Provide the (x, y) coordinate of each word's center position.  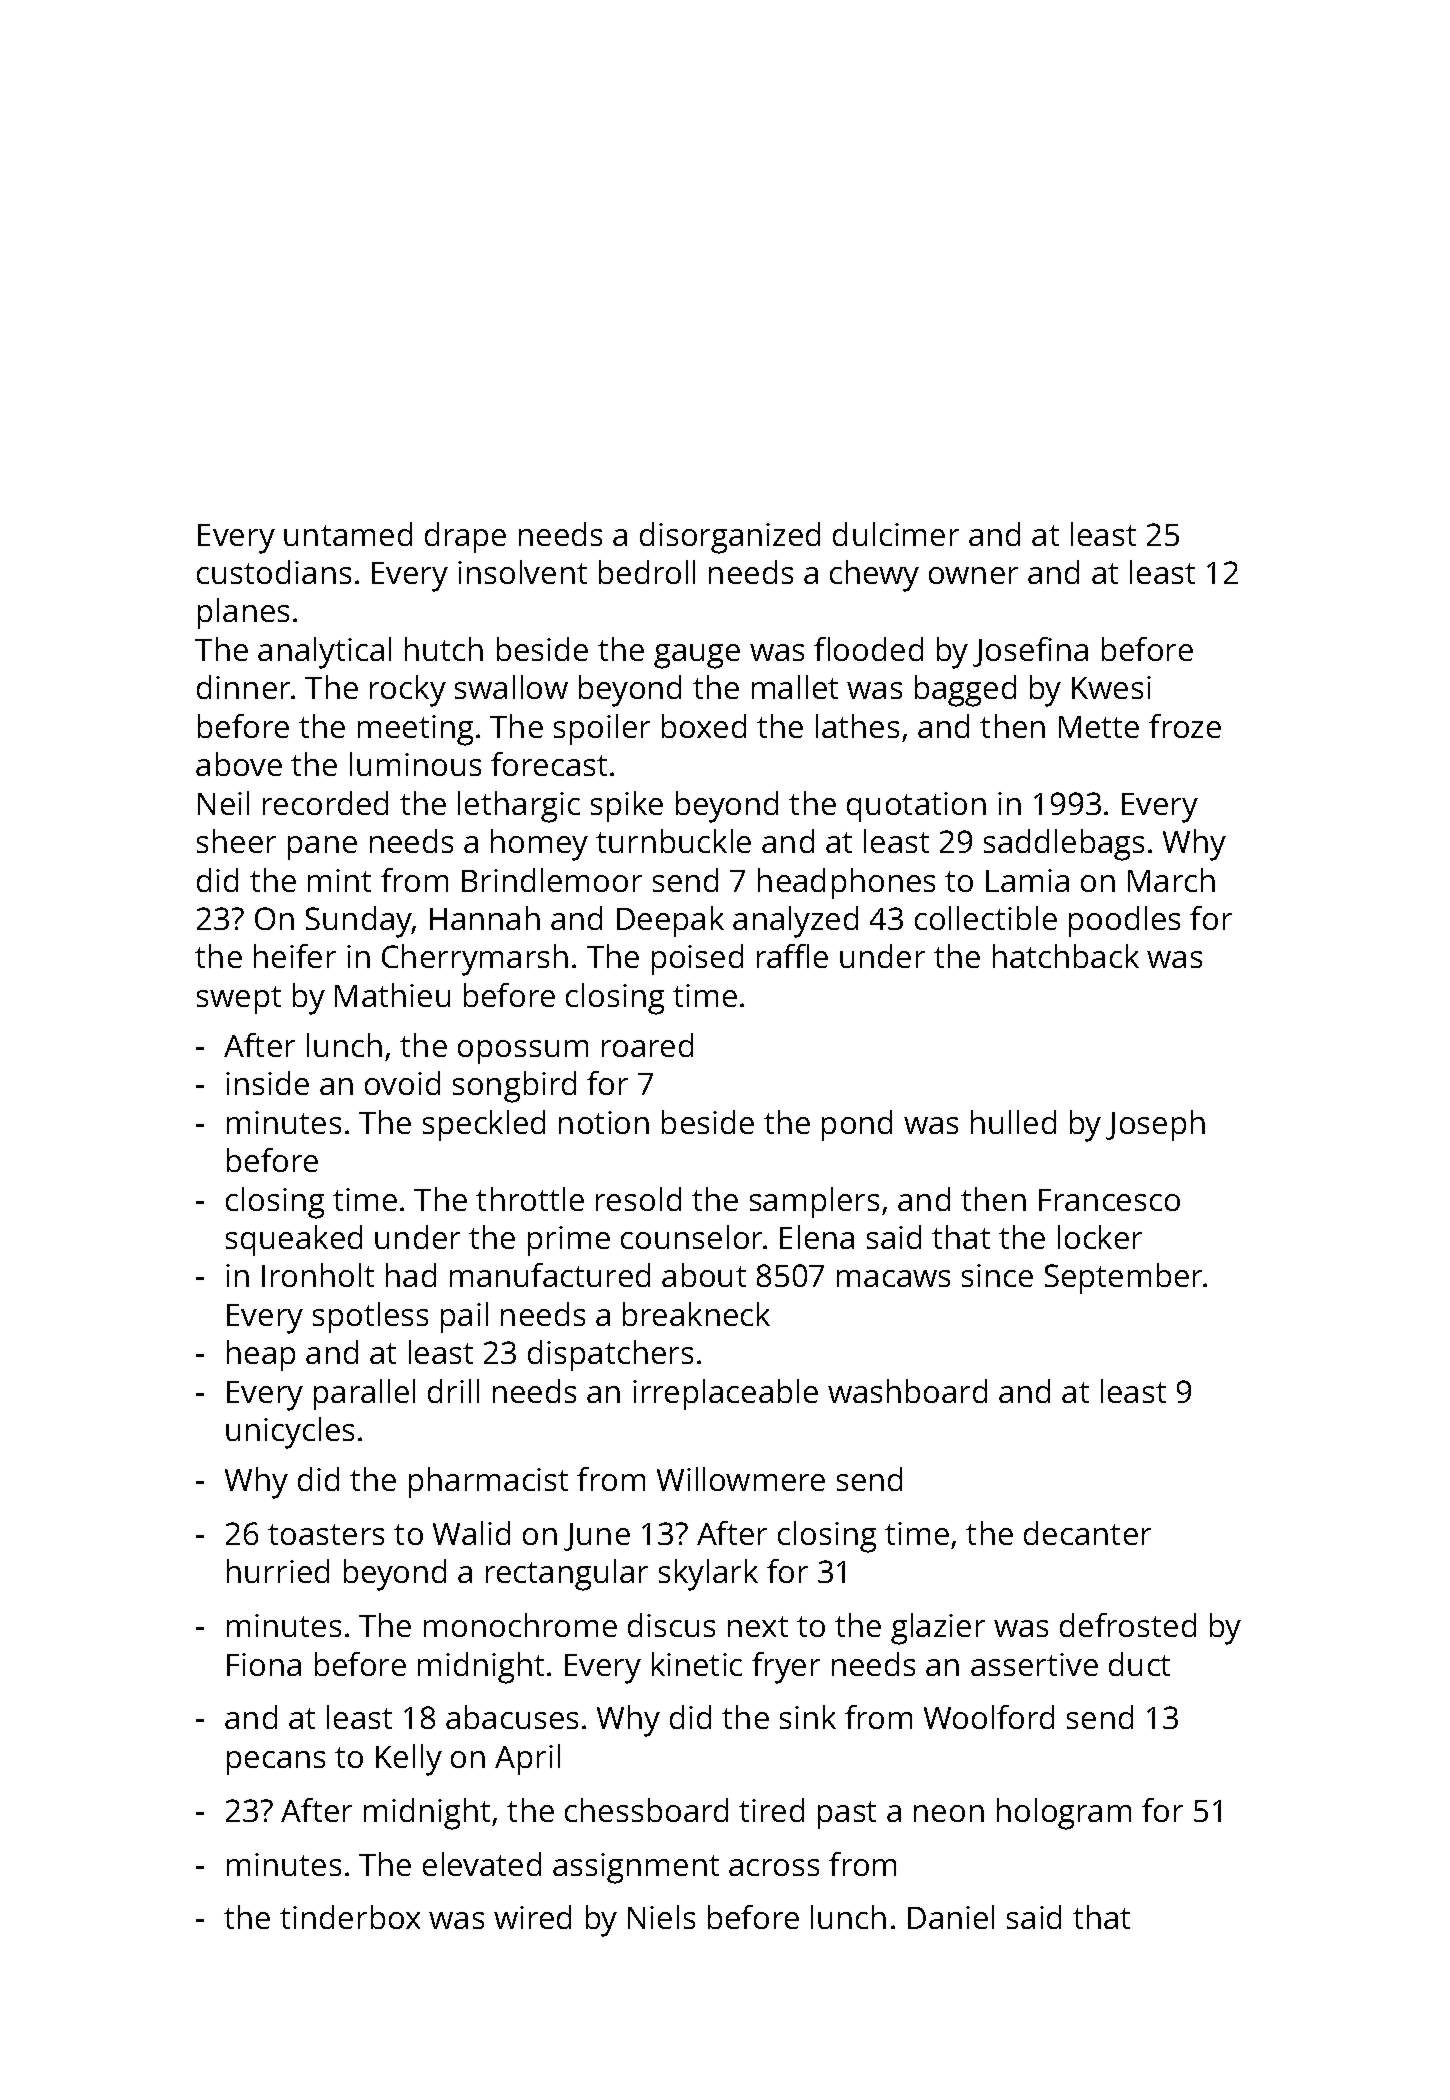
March (1171, 880)
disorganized (730, 538)
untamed (348, 534)
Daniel (951, 1917)
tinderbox (350, 1917)
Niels (661, 1917)
